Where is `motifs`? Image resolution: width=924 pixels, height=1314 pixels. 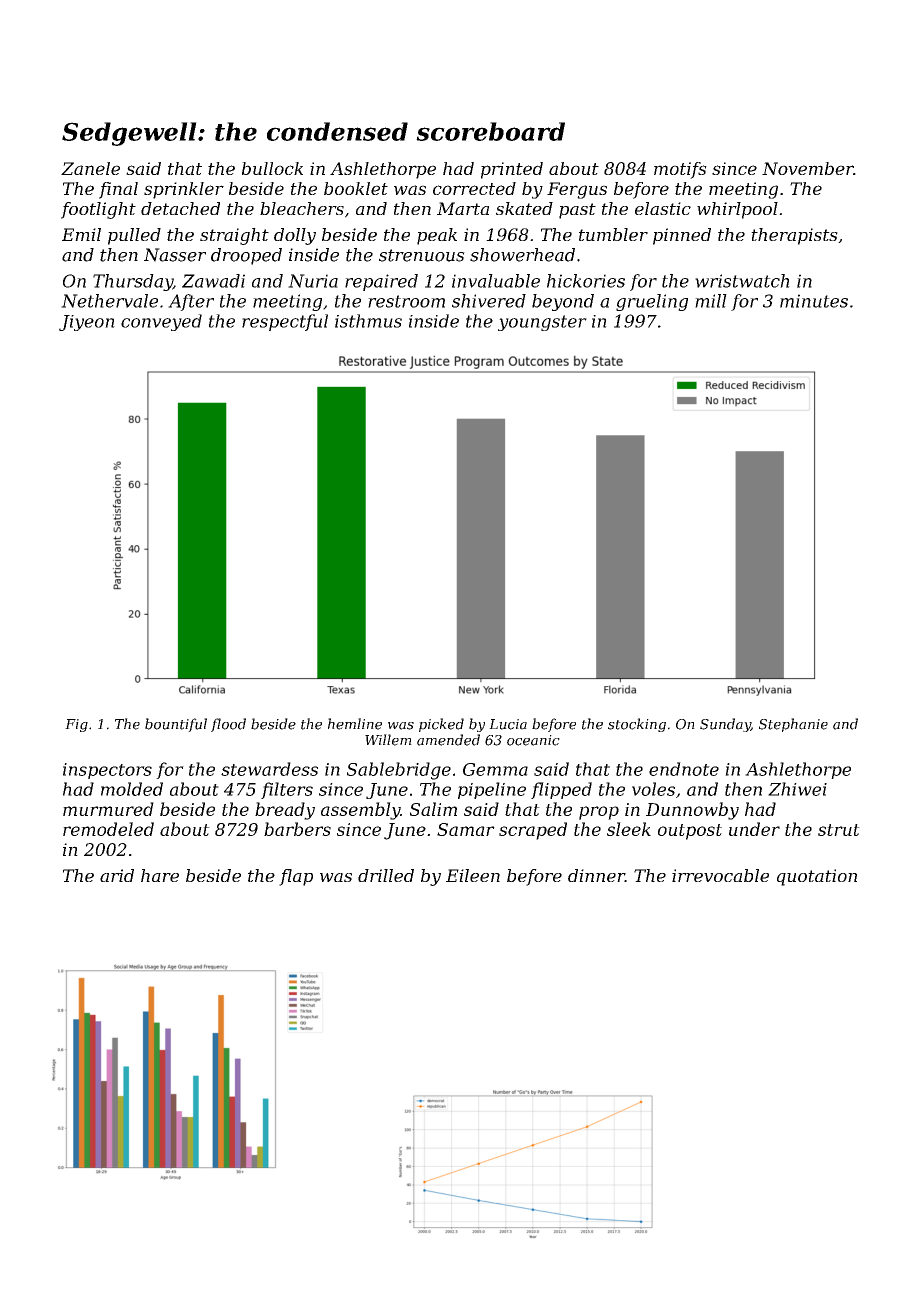 motifs is located at coordinates (680, 170).
